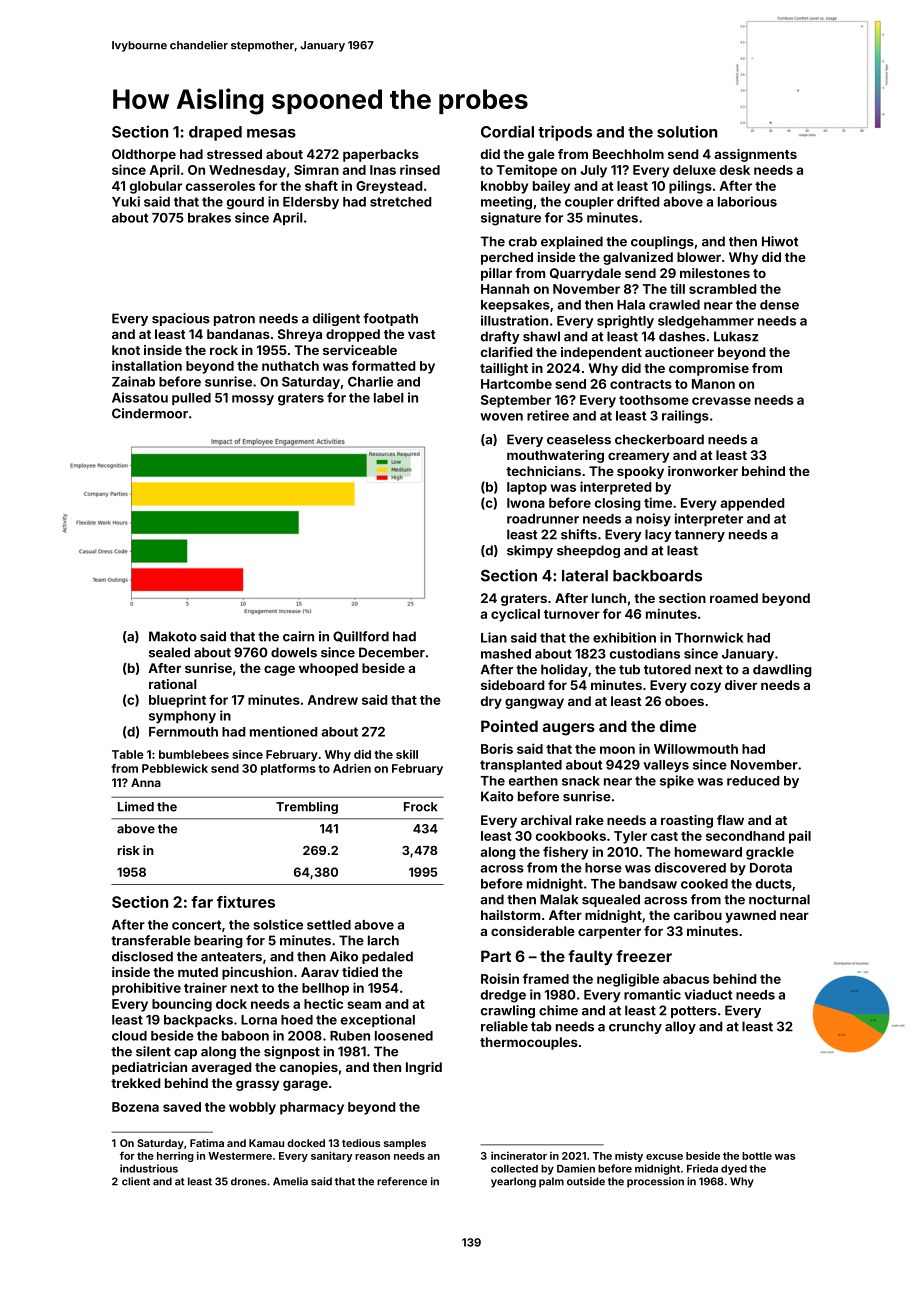 This screenshot has height=1308, width=924. Describe the element at coordinates (387, 957) in the screenshot. I see `pedaled` at that location.
